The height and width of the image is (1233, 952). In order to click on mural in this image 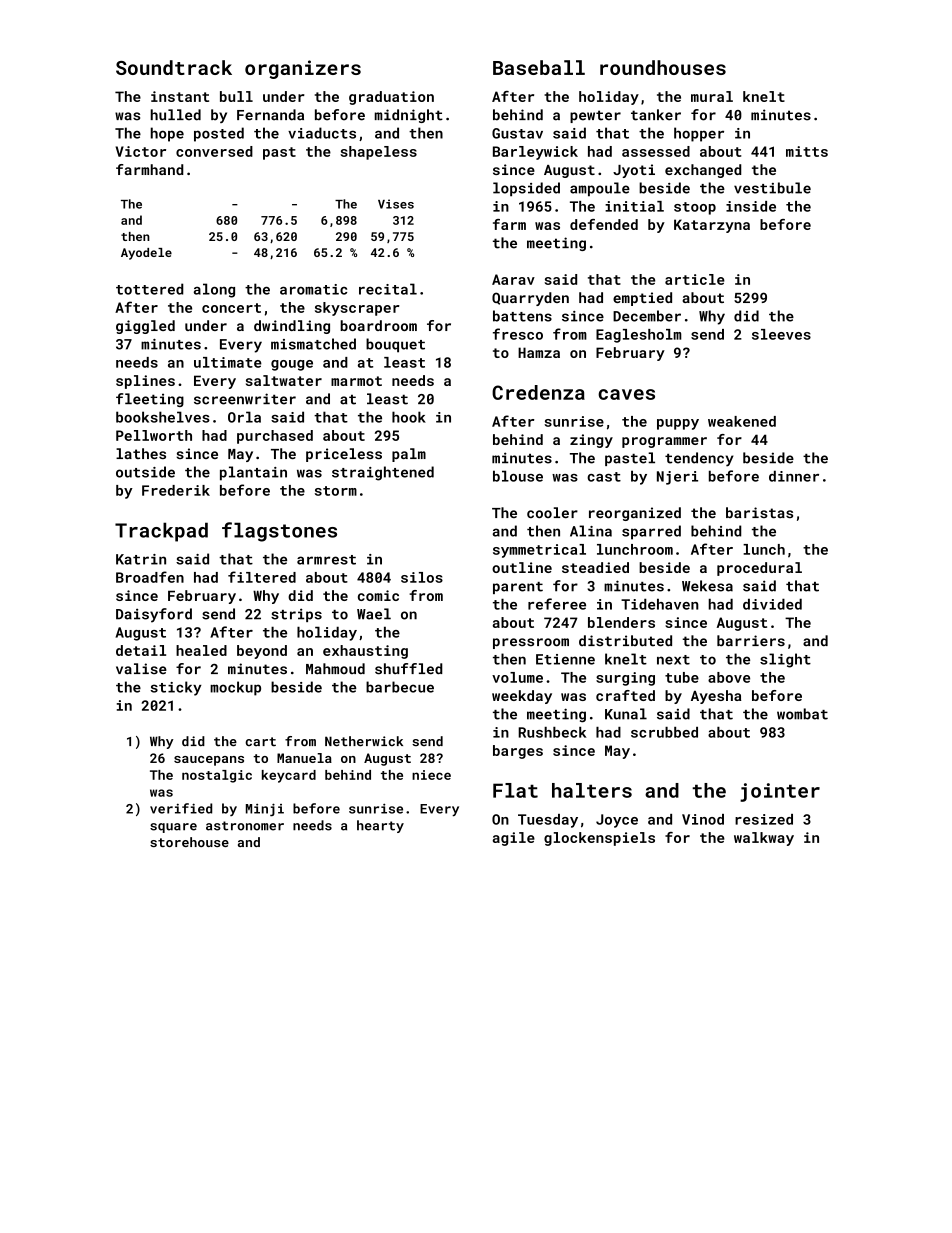, I will do `click(712, 96)`.
